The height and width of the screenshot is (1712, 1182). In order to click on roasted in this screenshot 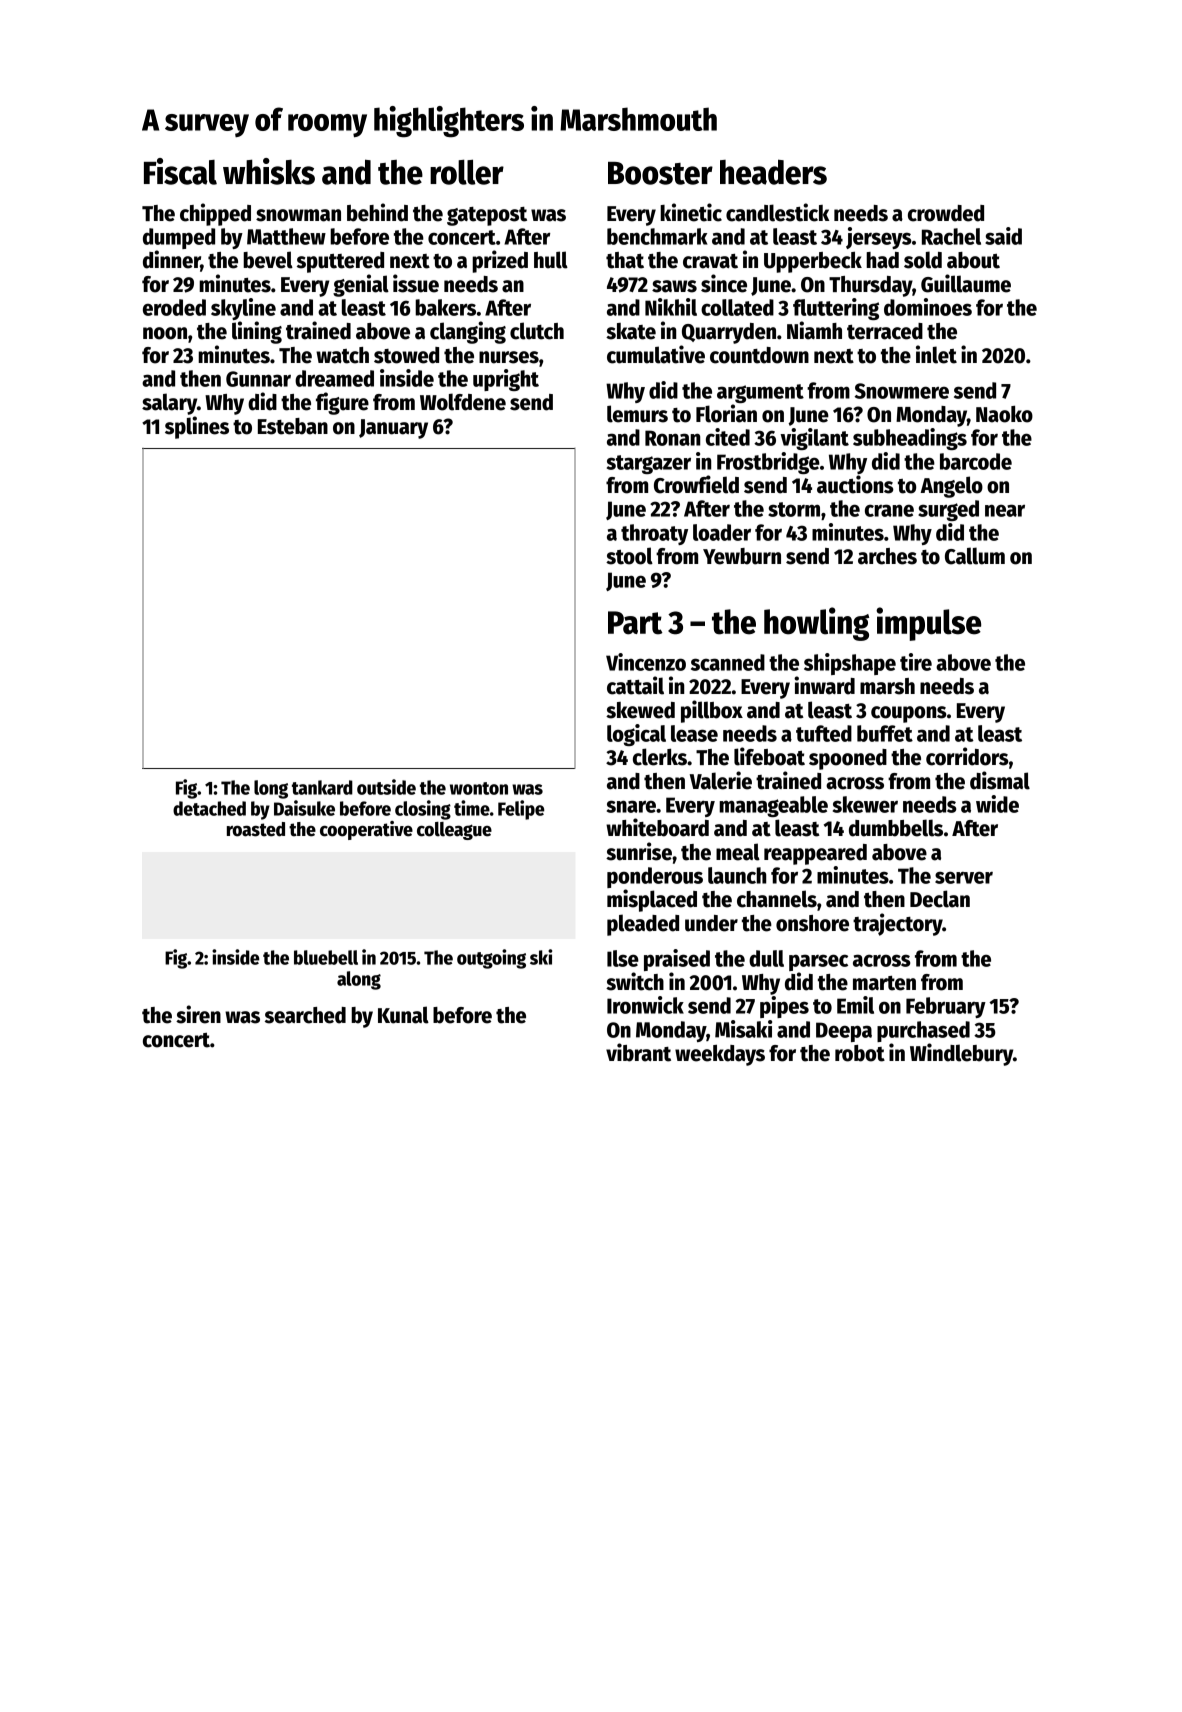, I will do `click(256, 829)`.
